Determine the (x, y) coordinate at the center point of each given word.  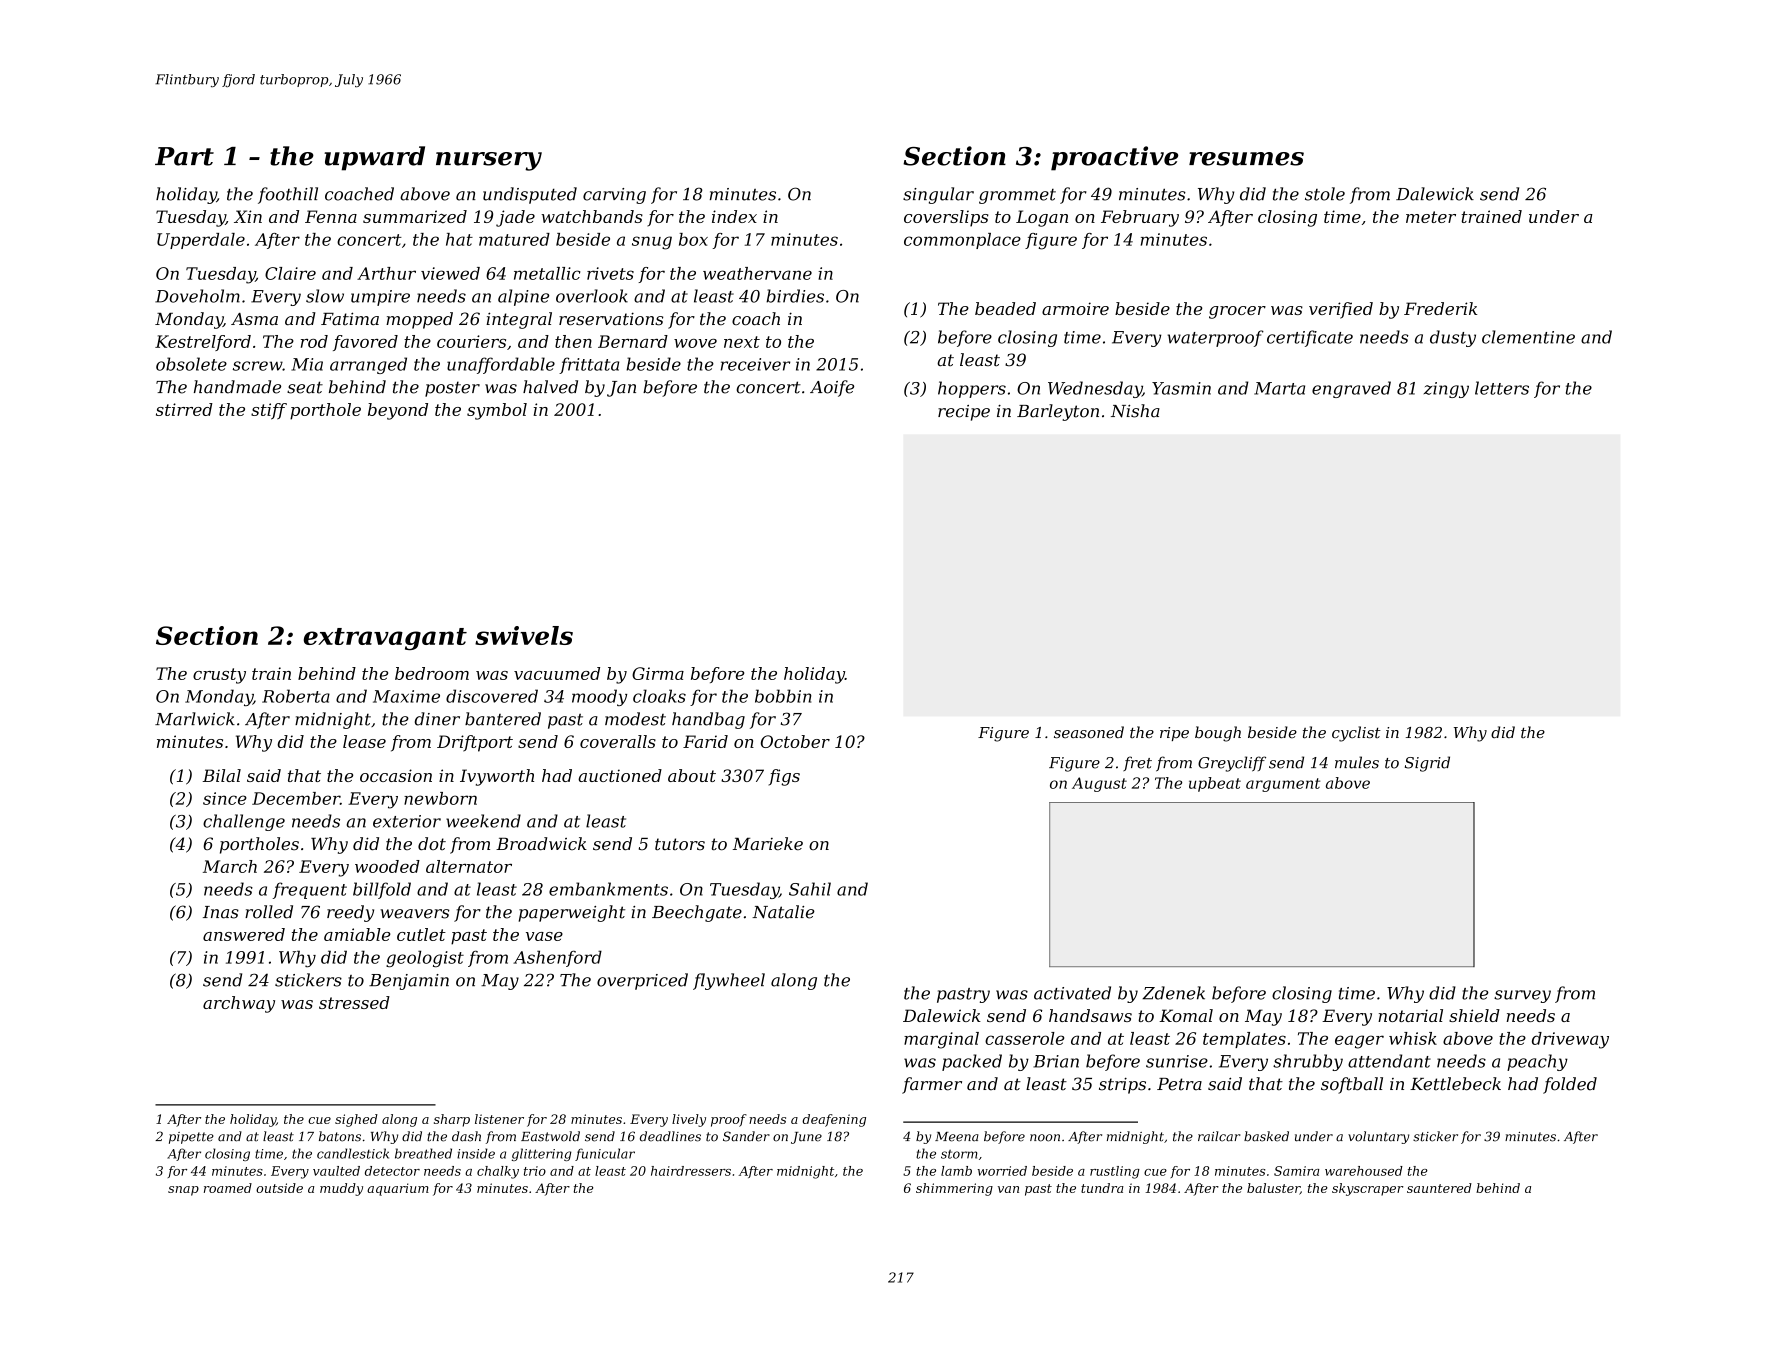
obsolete (191, 364)
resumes (1246, 159)
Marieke (768, 844)
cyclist (1356, 734)
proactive (1114, 158)
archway (239, 1004)
